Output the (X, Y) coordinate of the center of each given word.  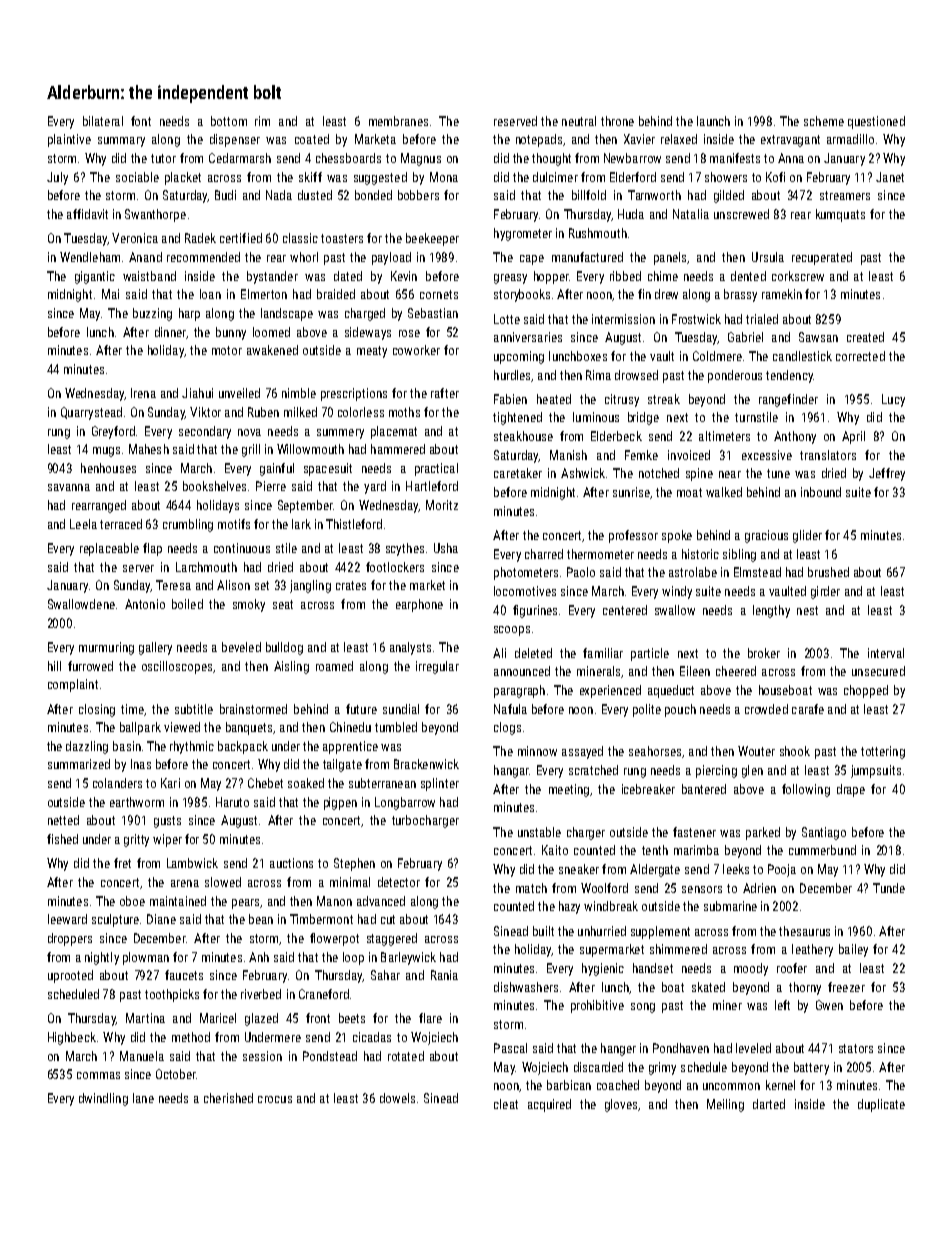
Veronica (135, 238)
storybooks (522, 295)
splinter (440, 784)
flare (430, 1018)
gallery (155, 648)
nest (807, 610)
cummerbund (822, 850)
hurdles (513, 376)
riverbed (261, 994)
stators (856, 1048)
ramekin (782, 294)
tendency (789, 376)
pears (245, 904)
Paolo (581, 572)
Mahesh (149, 449)
